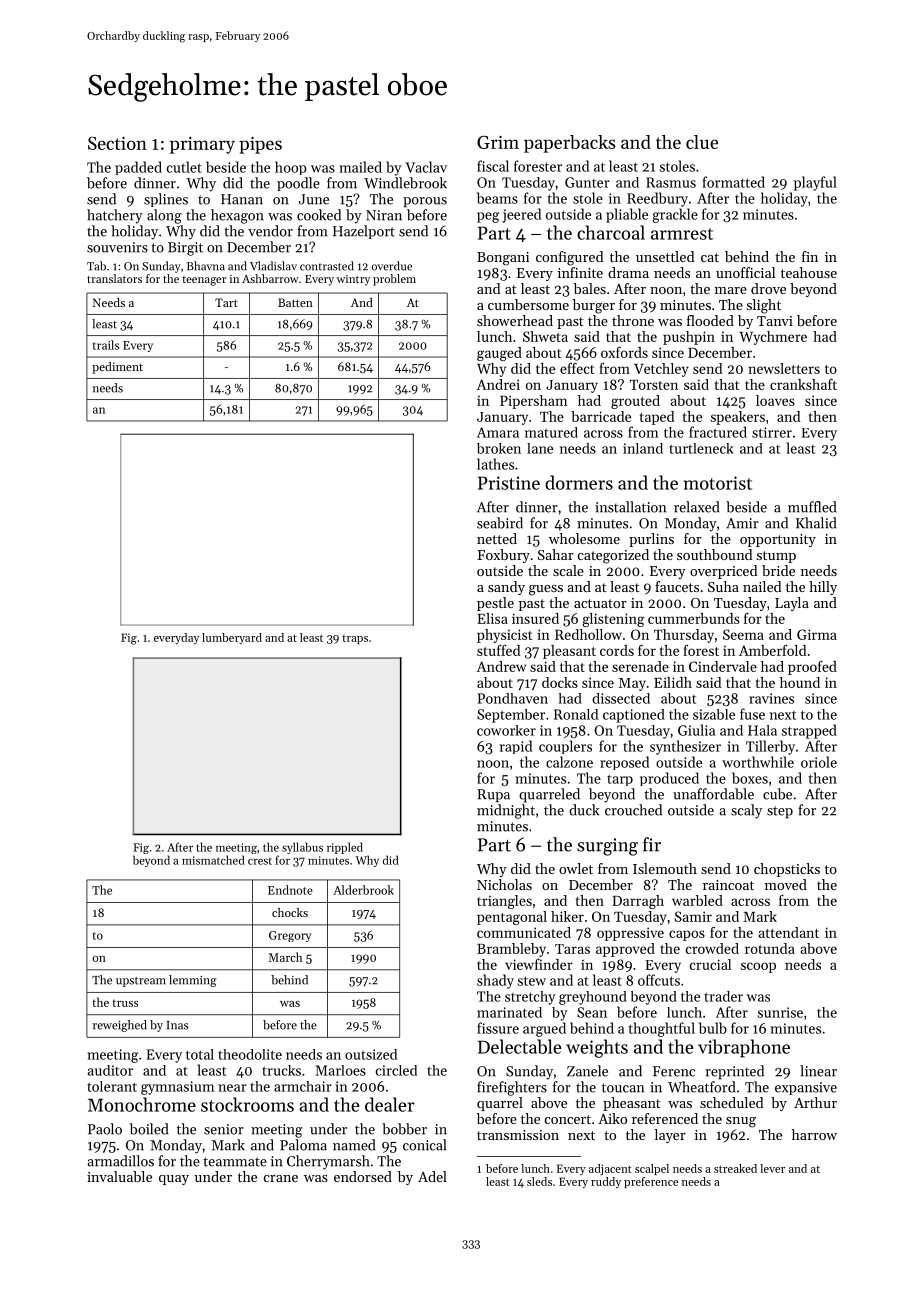 The width and height of the image is (924, 1308). Describe the element at coordinates (772, 1168) in the image. I see `lever` at that location.
